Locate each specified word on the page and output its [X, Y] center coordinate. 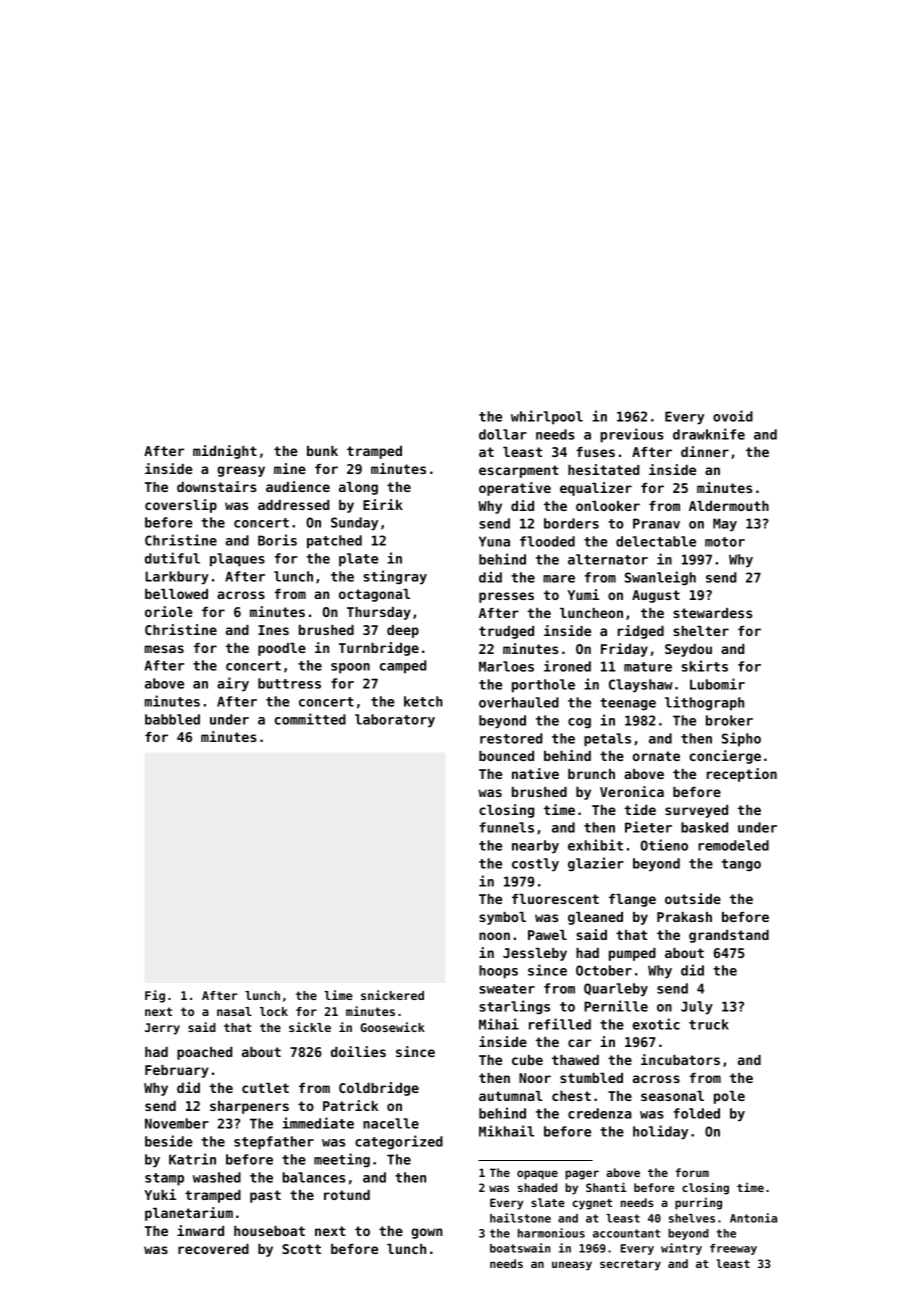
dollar [503, 434]
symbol [502, 918]
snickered [392, 995]
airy [233, 684]
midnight [225, 452]
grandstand [729, 936]
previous [632, 435]
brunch [591, 774]
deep [403, 631]
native [535, 773]
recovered [213, 1249]
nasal [234, 1011]
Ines [273, 630]
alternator [608, 559]
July [697, 1008]
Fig [155, 996]
